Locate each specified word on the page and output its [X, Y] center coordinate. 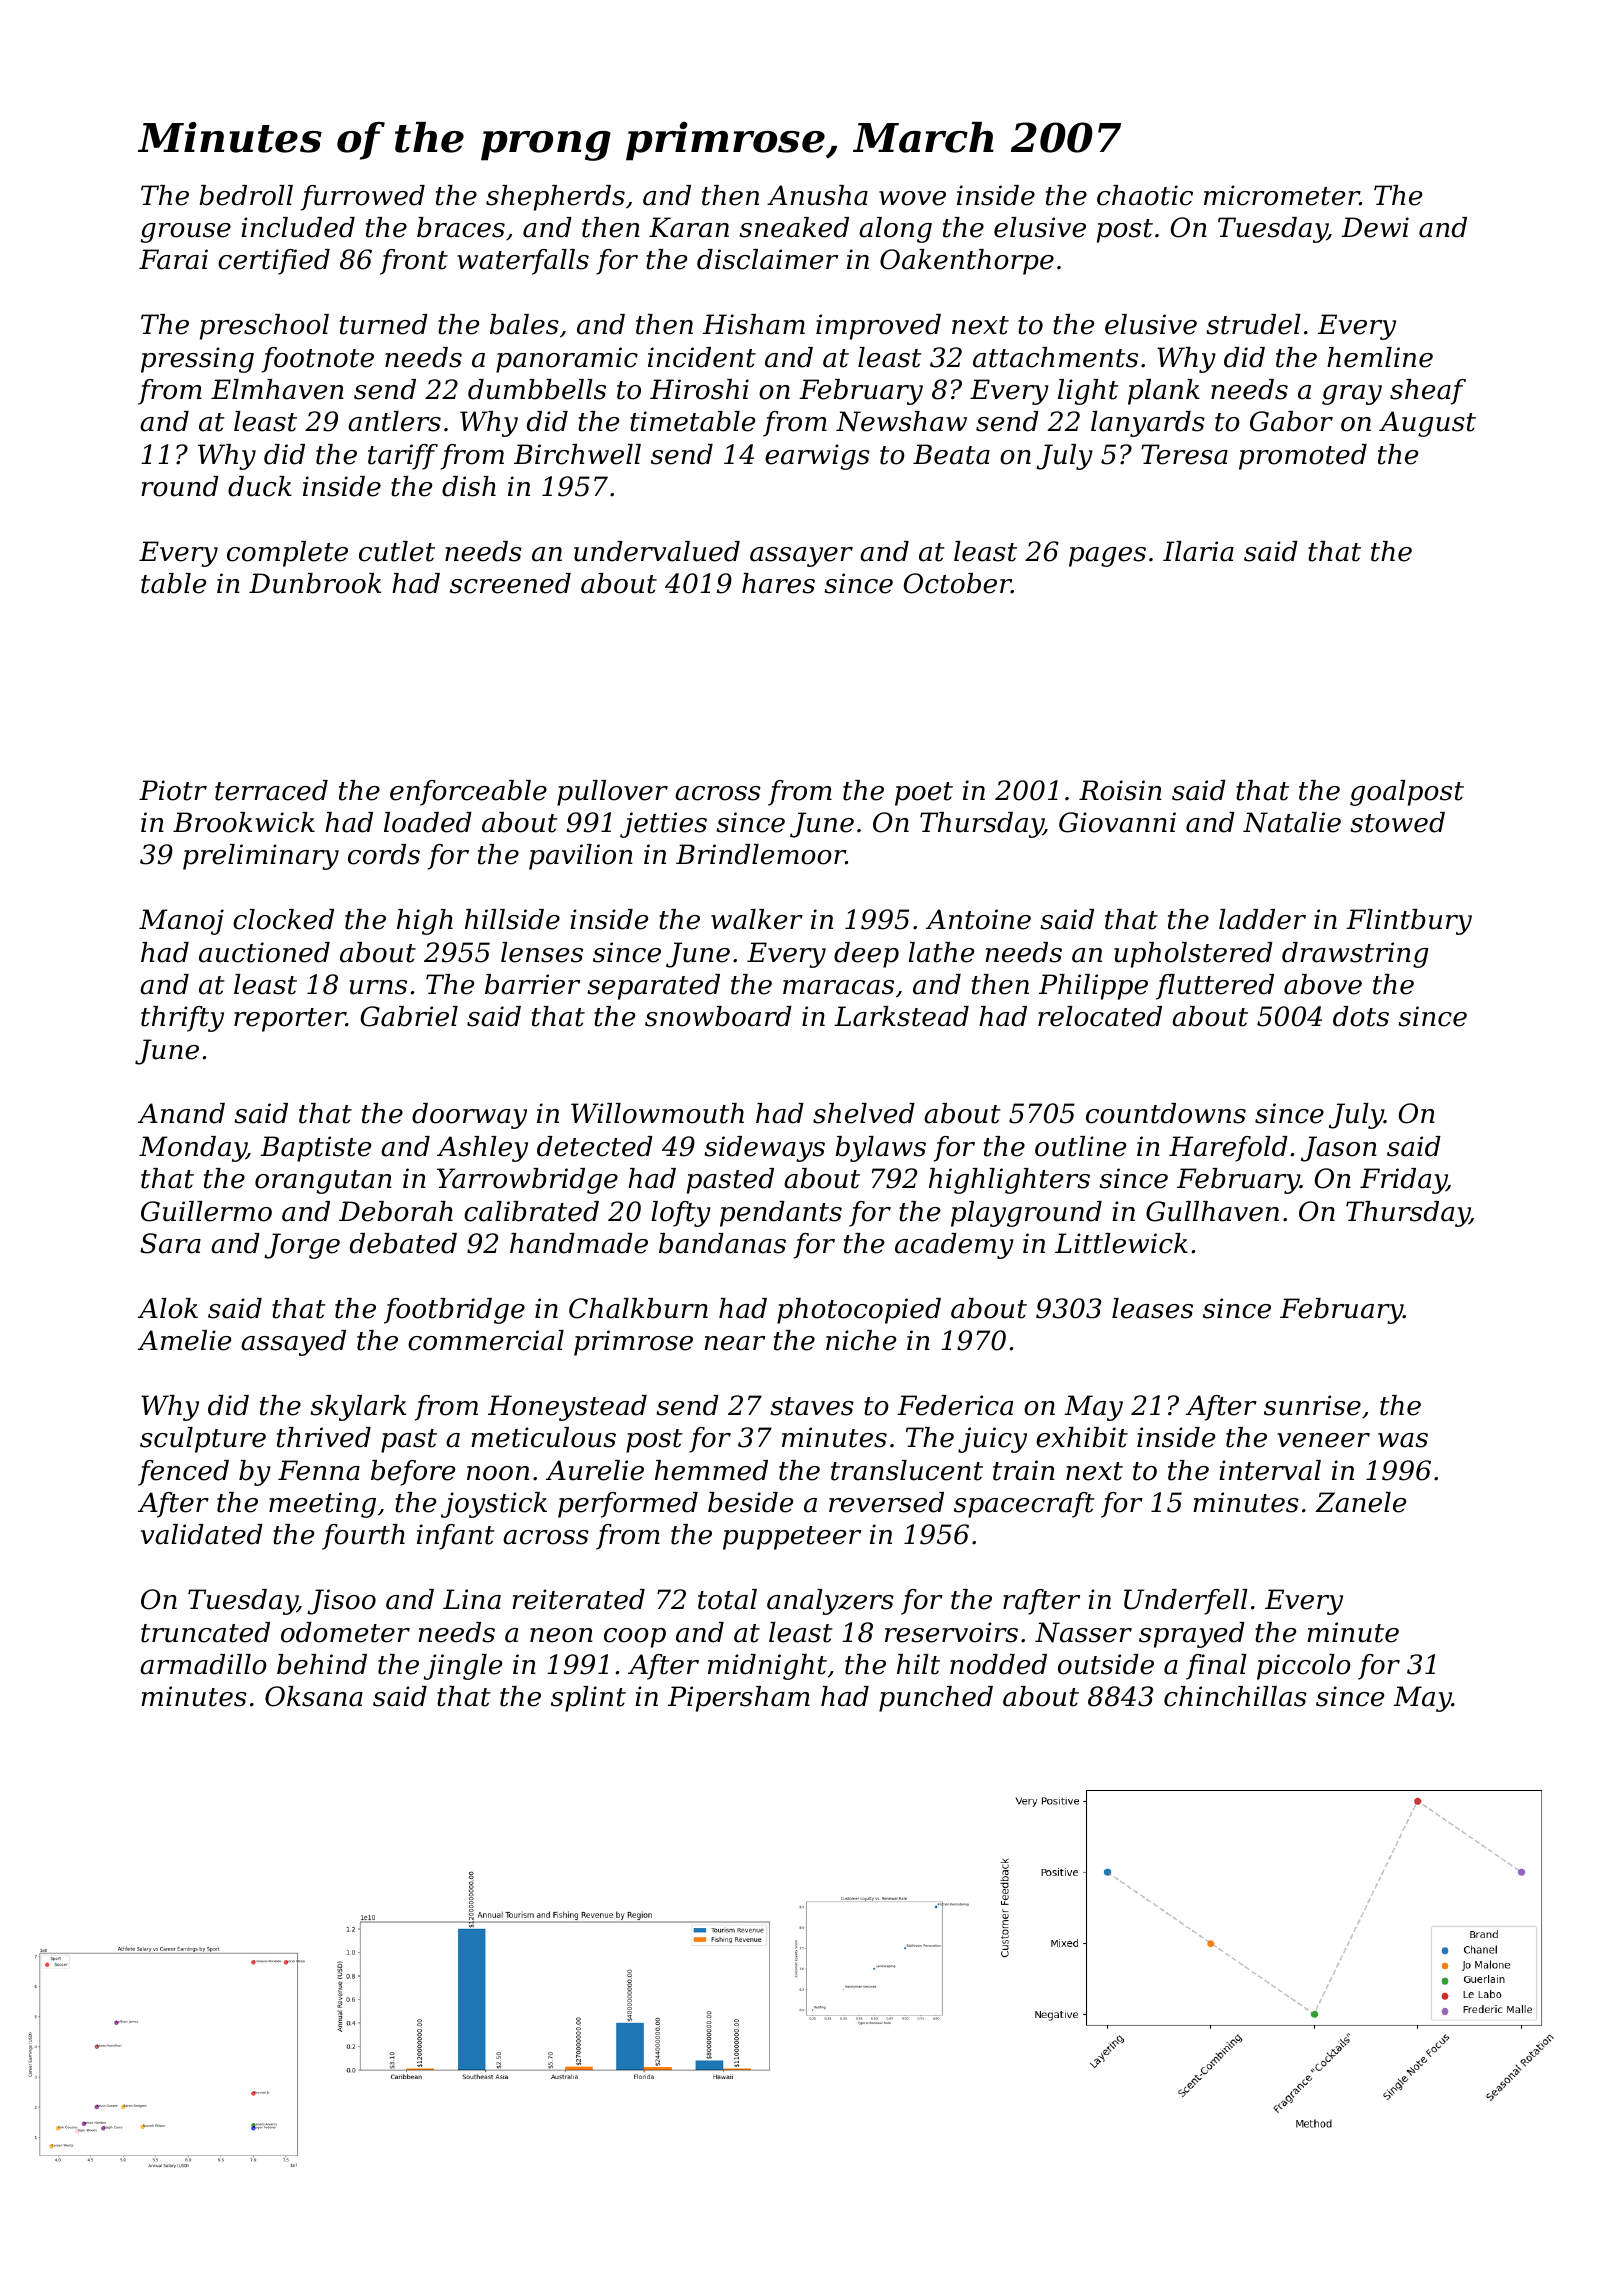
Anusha [817, 195]
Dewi [1375, 227]
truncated [205, 1632]
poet [924, 794]
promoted [1303, 457]
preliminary [261, 857]
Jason [1339, 1149]
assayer [801, 557]
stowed [1397, 822]
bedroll [246, 195]
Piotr [173, 790]
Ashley [482, 1149]
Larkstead [901, 1016]
